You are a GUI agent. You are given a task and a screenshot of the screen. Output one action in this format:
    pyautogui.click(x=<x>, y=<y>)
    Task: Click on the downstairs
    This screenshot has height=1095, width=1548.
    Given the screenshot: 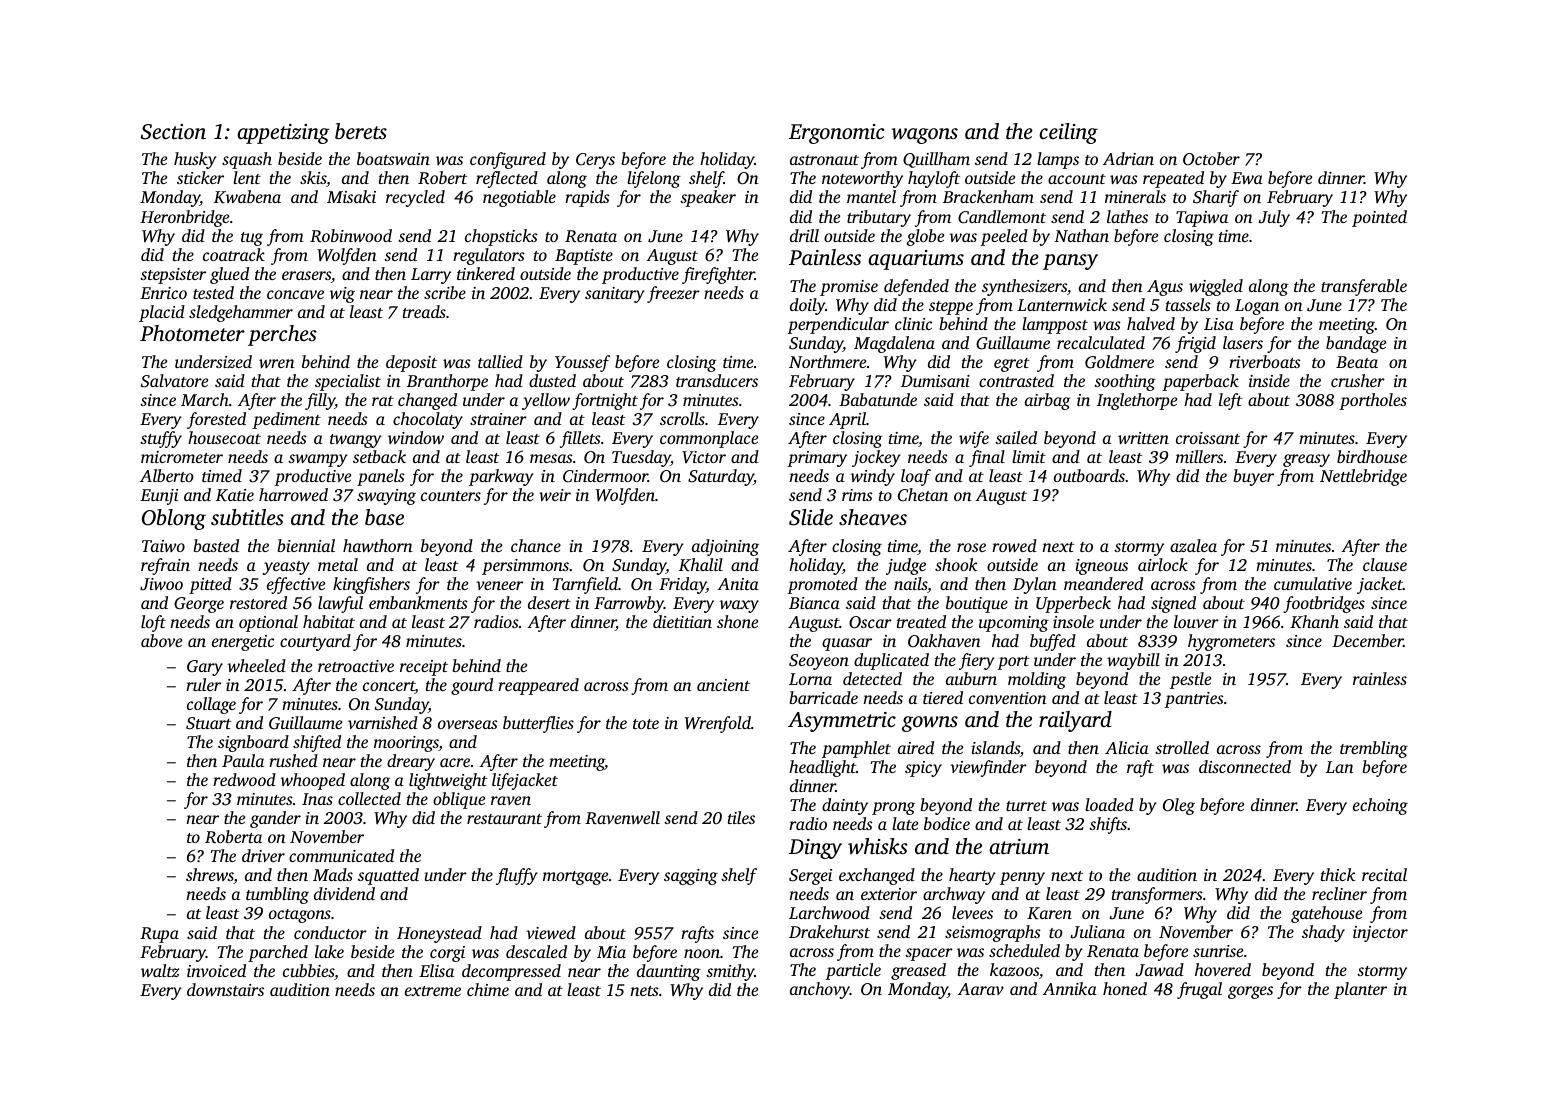 What is the action you would take?
    pyautogui.click(x=225, y=989)
